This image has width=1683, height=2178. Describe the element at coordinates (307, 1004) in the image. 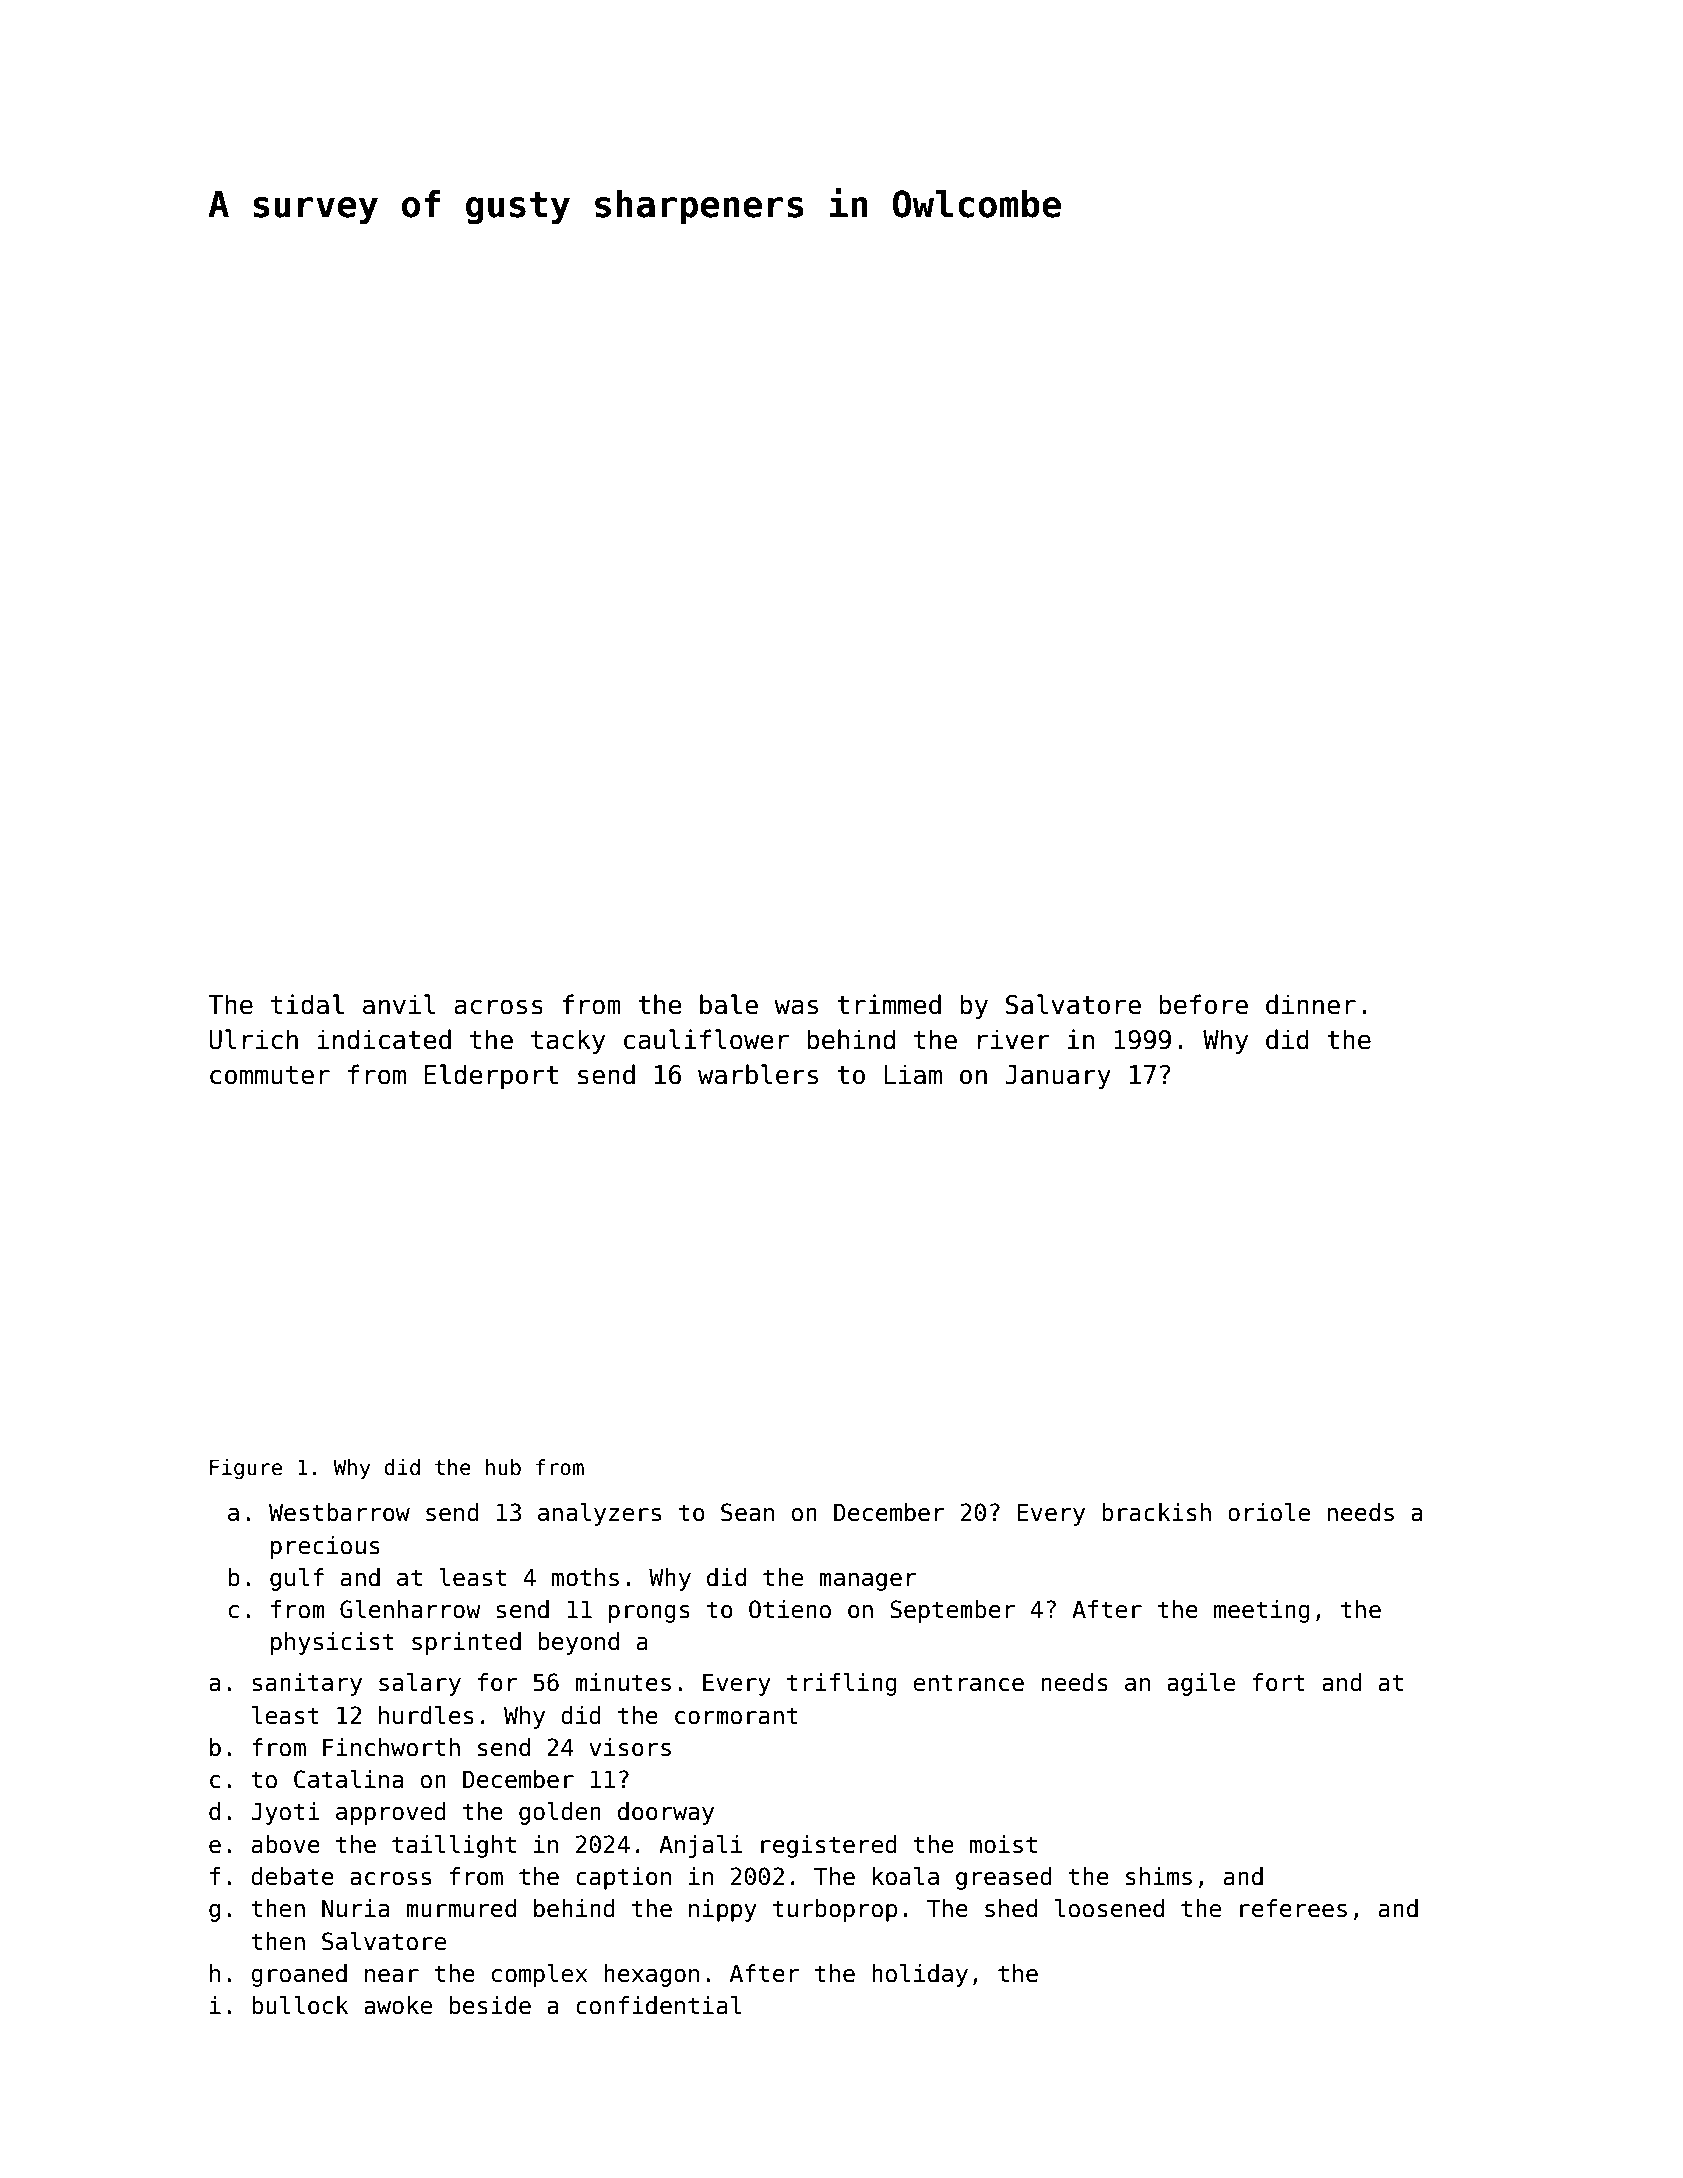

I see `tidal` at that location.
